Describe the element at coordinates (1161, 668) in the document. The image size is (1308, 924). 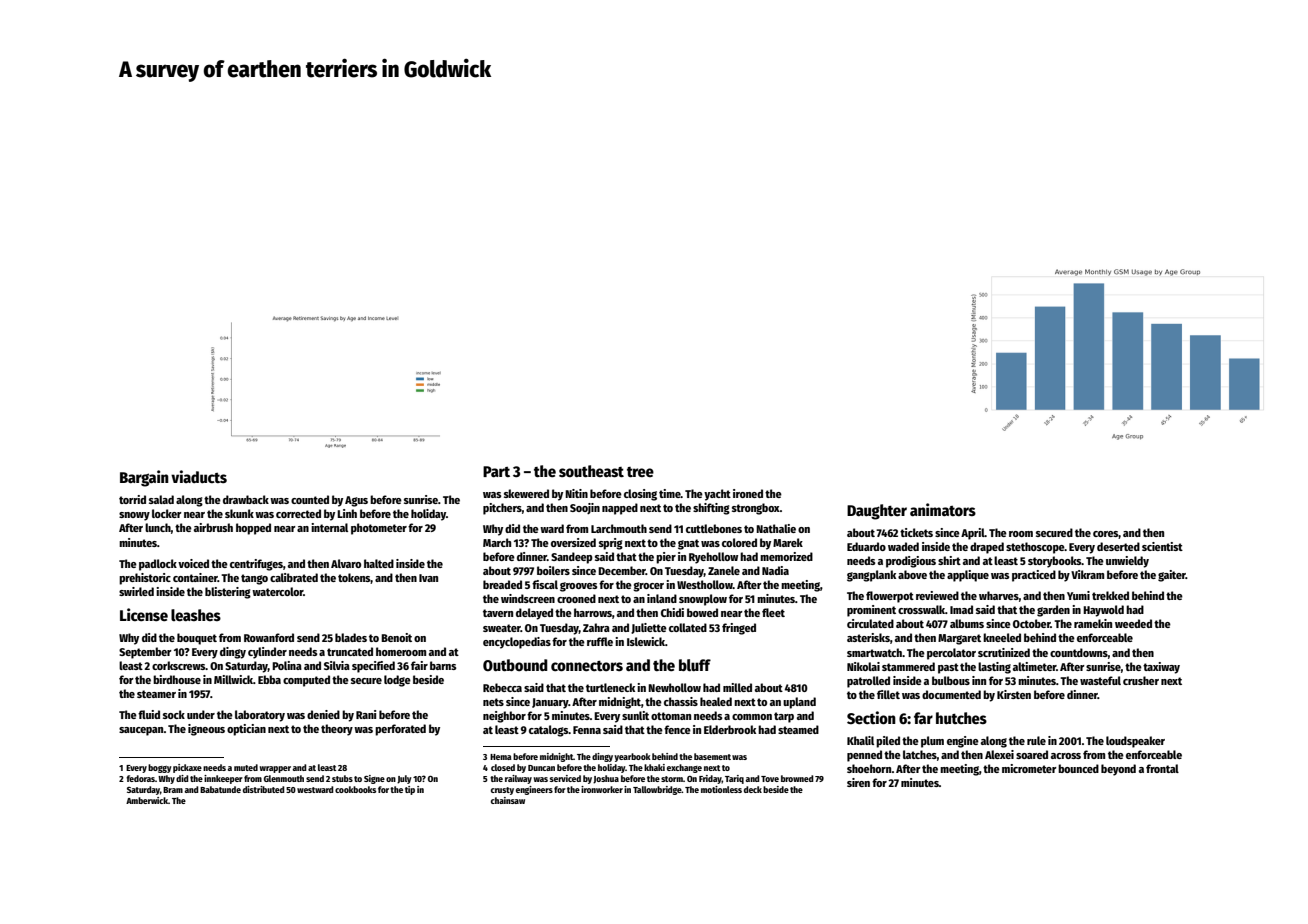
I see `taxiway` at that location.
